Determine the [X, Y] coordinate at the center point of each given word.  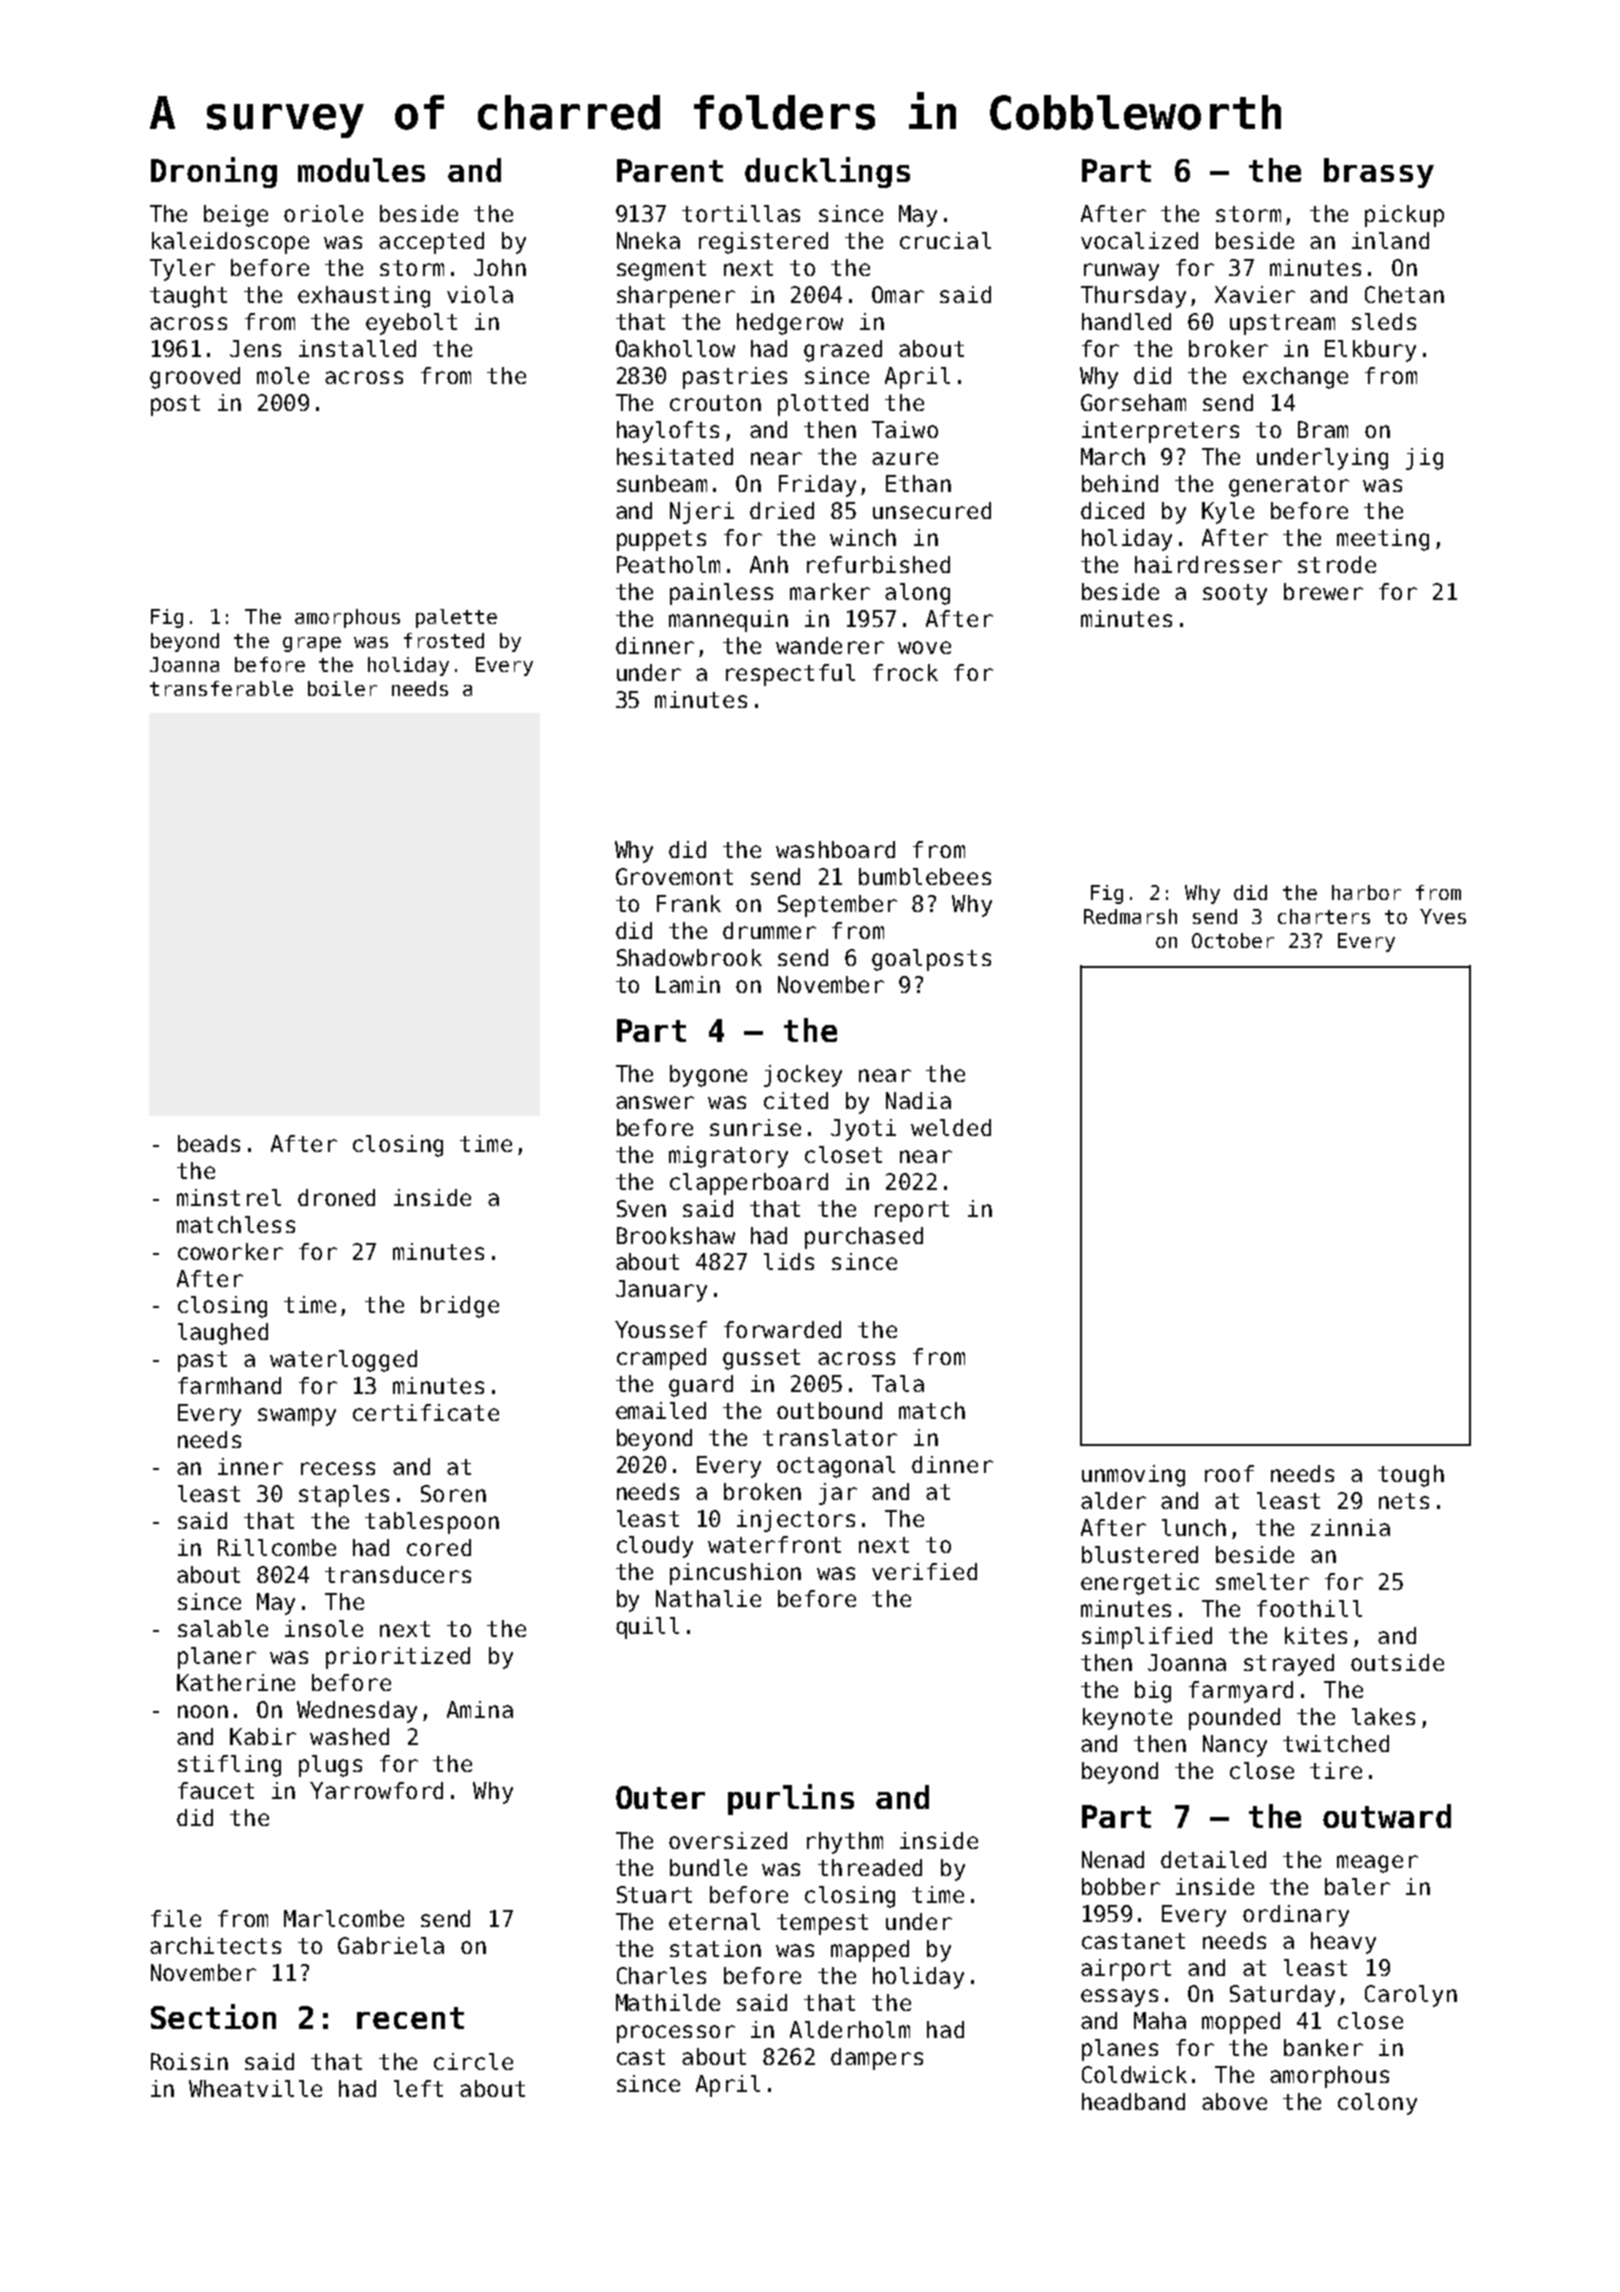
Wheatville [255, 2088]
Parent [670, 170]
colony [1377, 2104]
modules [361, 170]
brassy [1379, 173]
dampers [877, 2059]
